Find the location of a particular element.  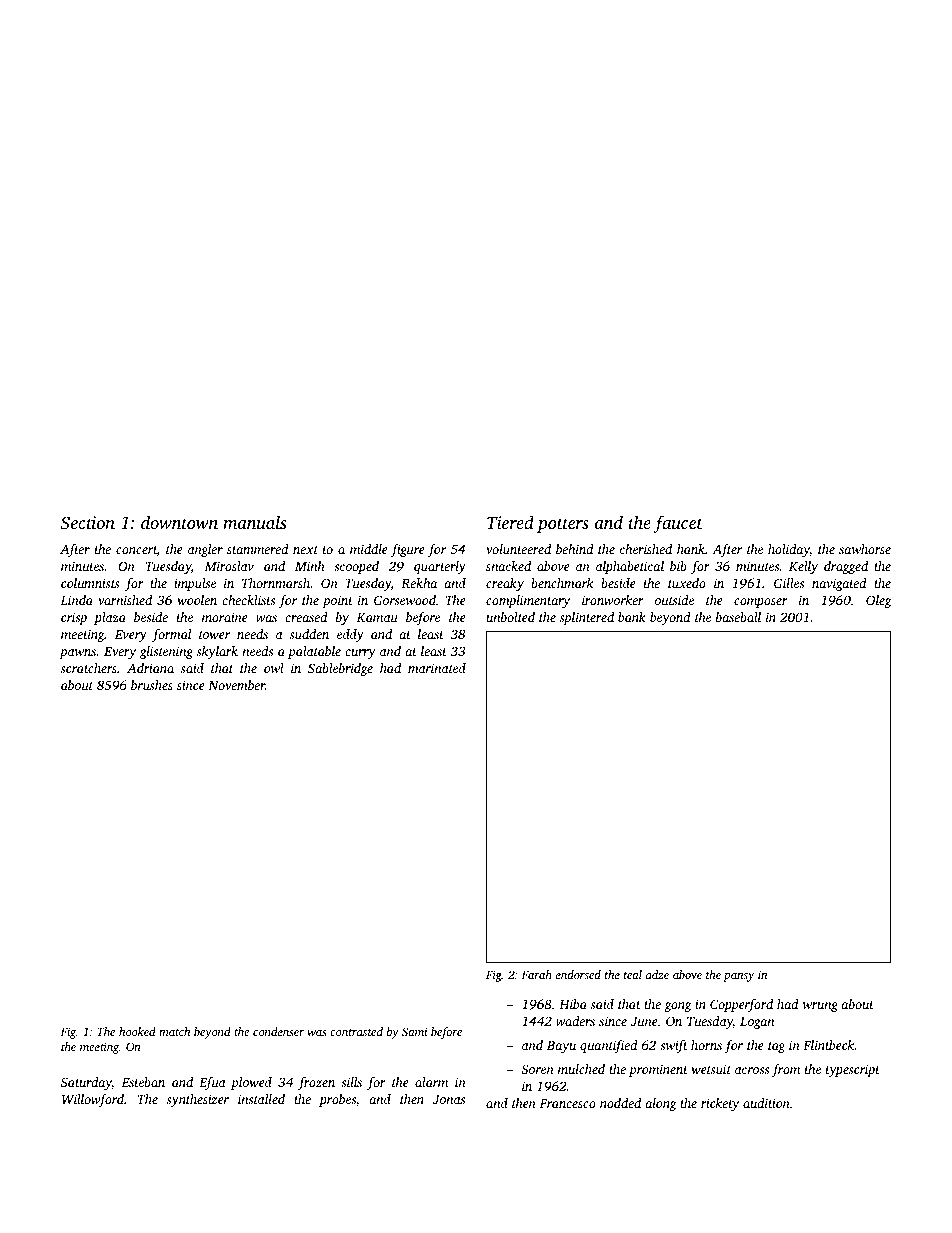

tag is located at coordinates (776, 1047).
